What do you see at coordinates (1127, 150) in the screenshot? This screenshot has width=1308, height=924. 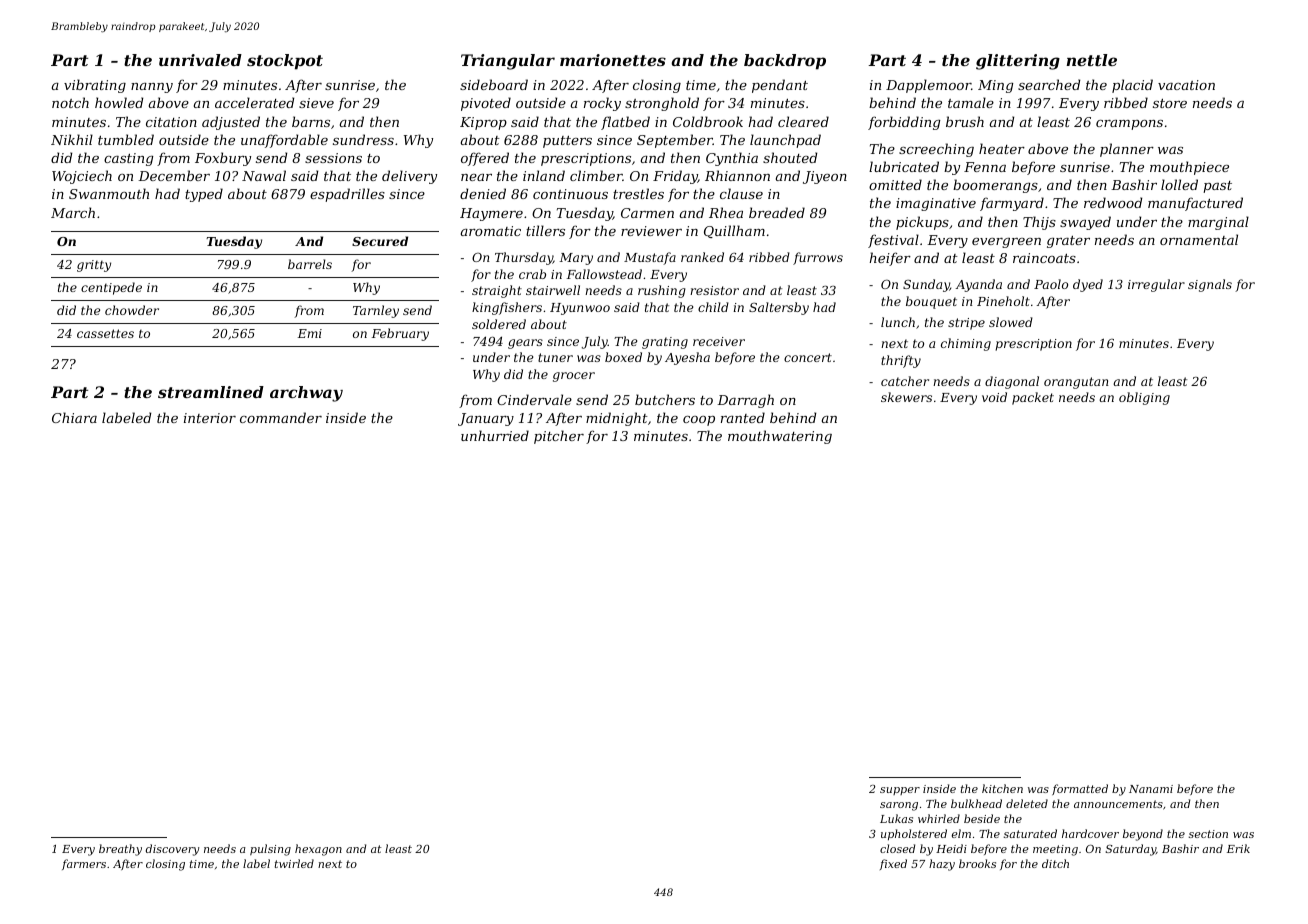 I see `planner` at bounding box center [1127, 150].
